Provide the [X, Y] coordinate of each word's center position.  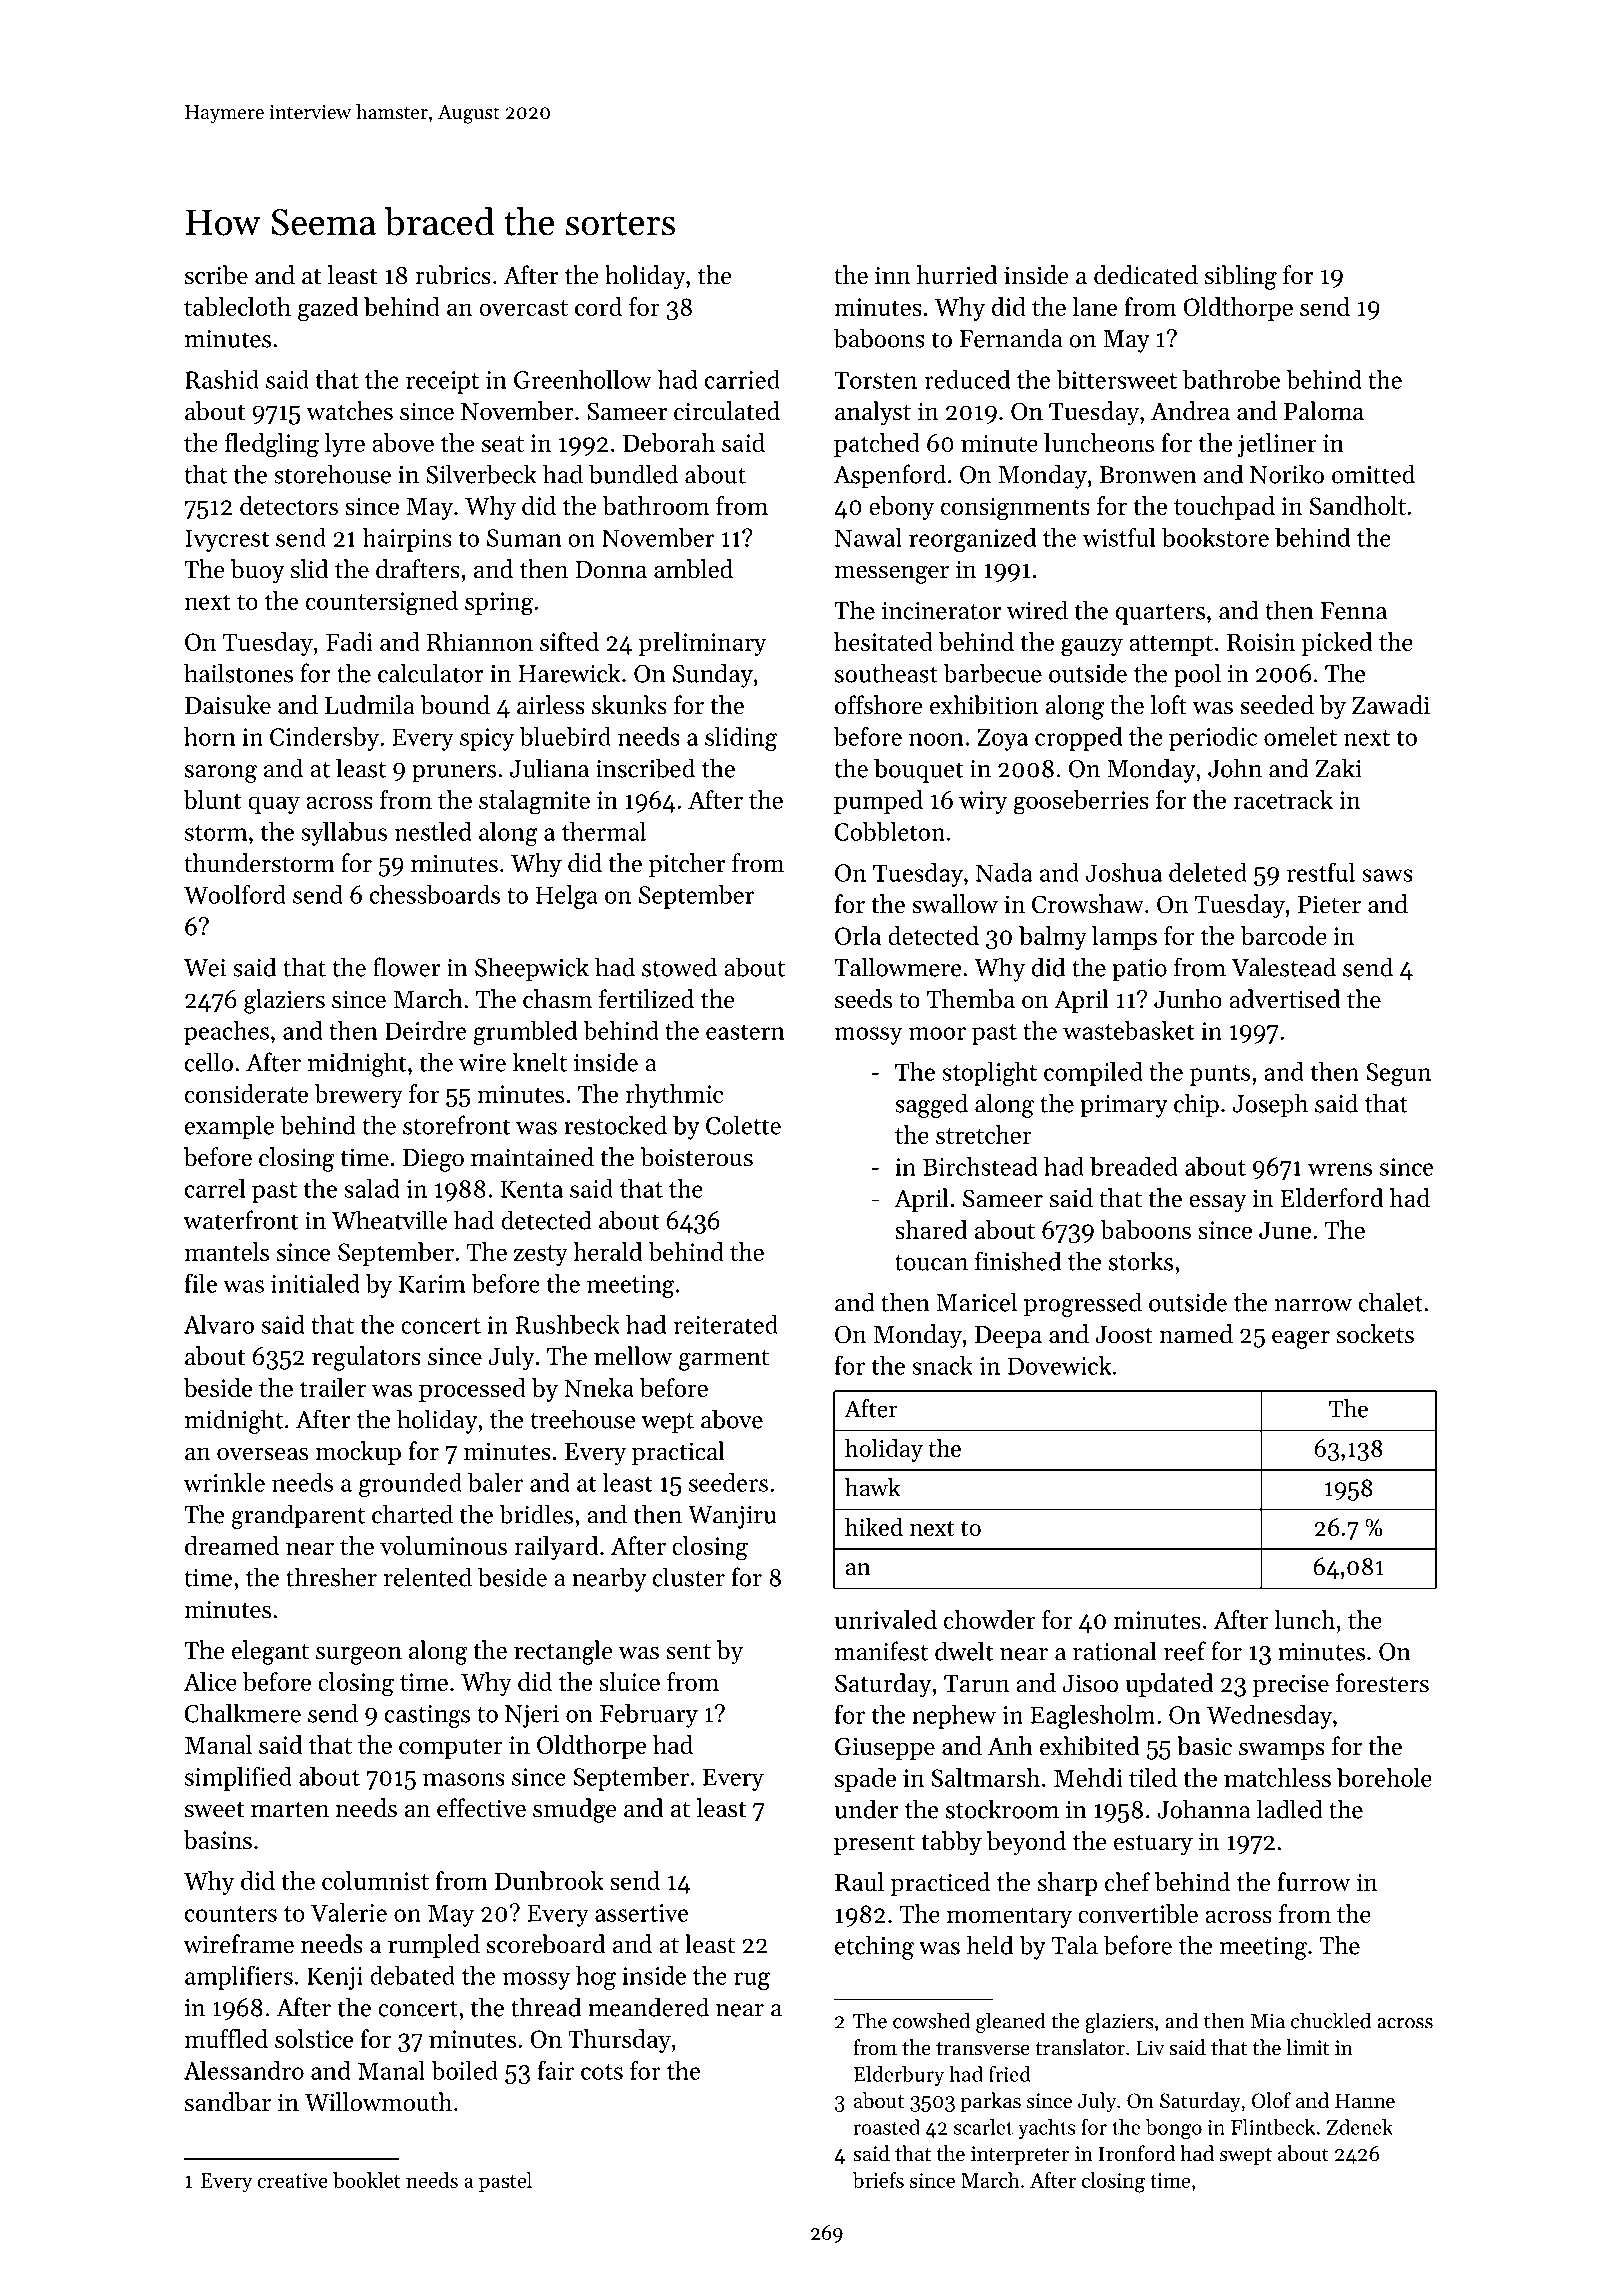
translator [1080, 2047]
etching [874, 1947]
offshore [879, 705]
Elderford [1332, 1198]
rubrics [453, 275]
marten [290, 1809]
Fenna [1354, 611]
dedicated [1146, 275]
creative [292, 2180]
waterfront [240, 1220]
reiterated [725, 1324]
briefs [878, 2180]
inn [893, 275]
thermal [604, 831]
